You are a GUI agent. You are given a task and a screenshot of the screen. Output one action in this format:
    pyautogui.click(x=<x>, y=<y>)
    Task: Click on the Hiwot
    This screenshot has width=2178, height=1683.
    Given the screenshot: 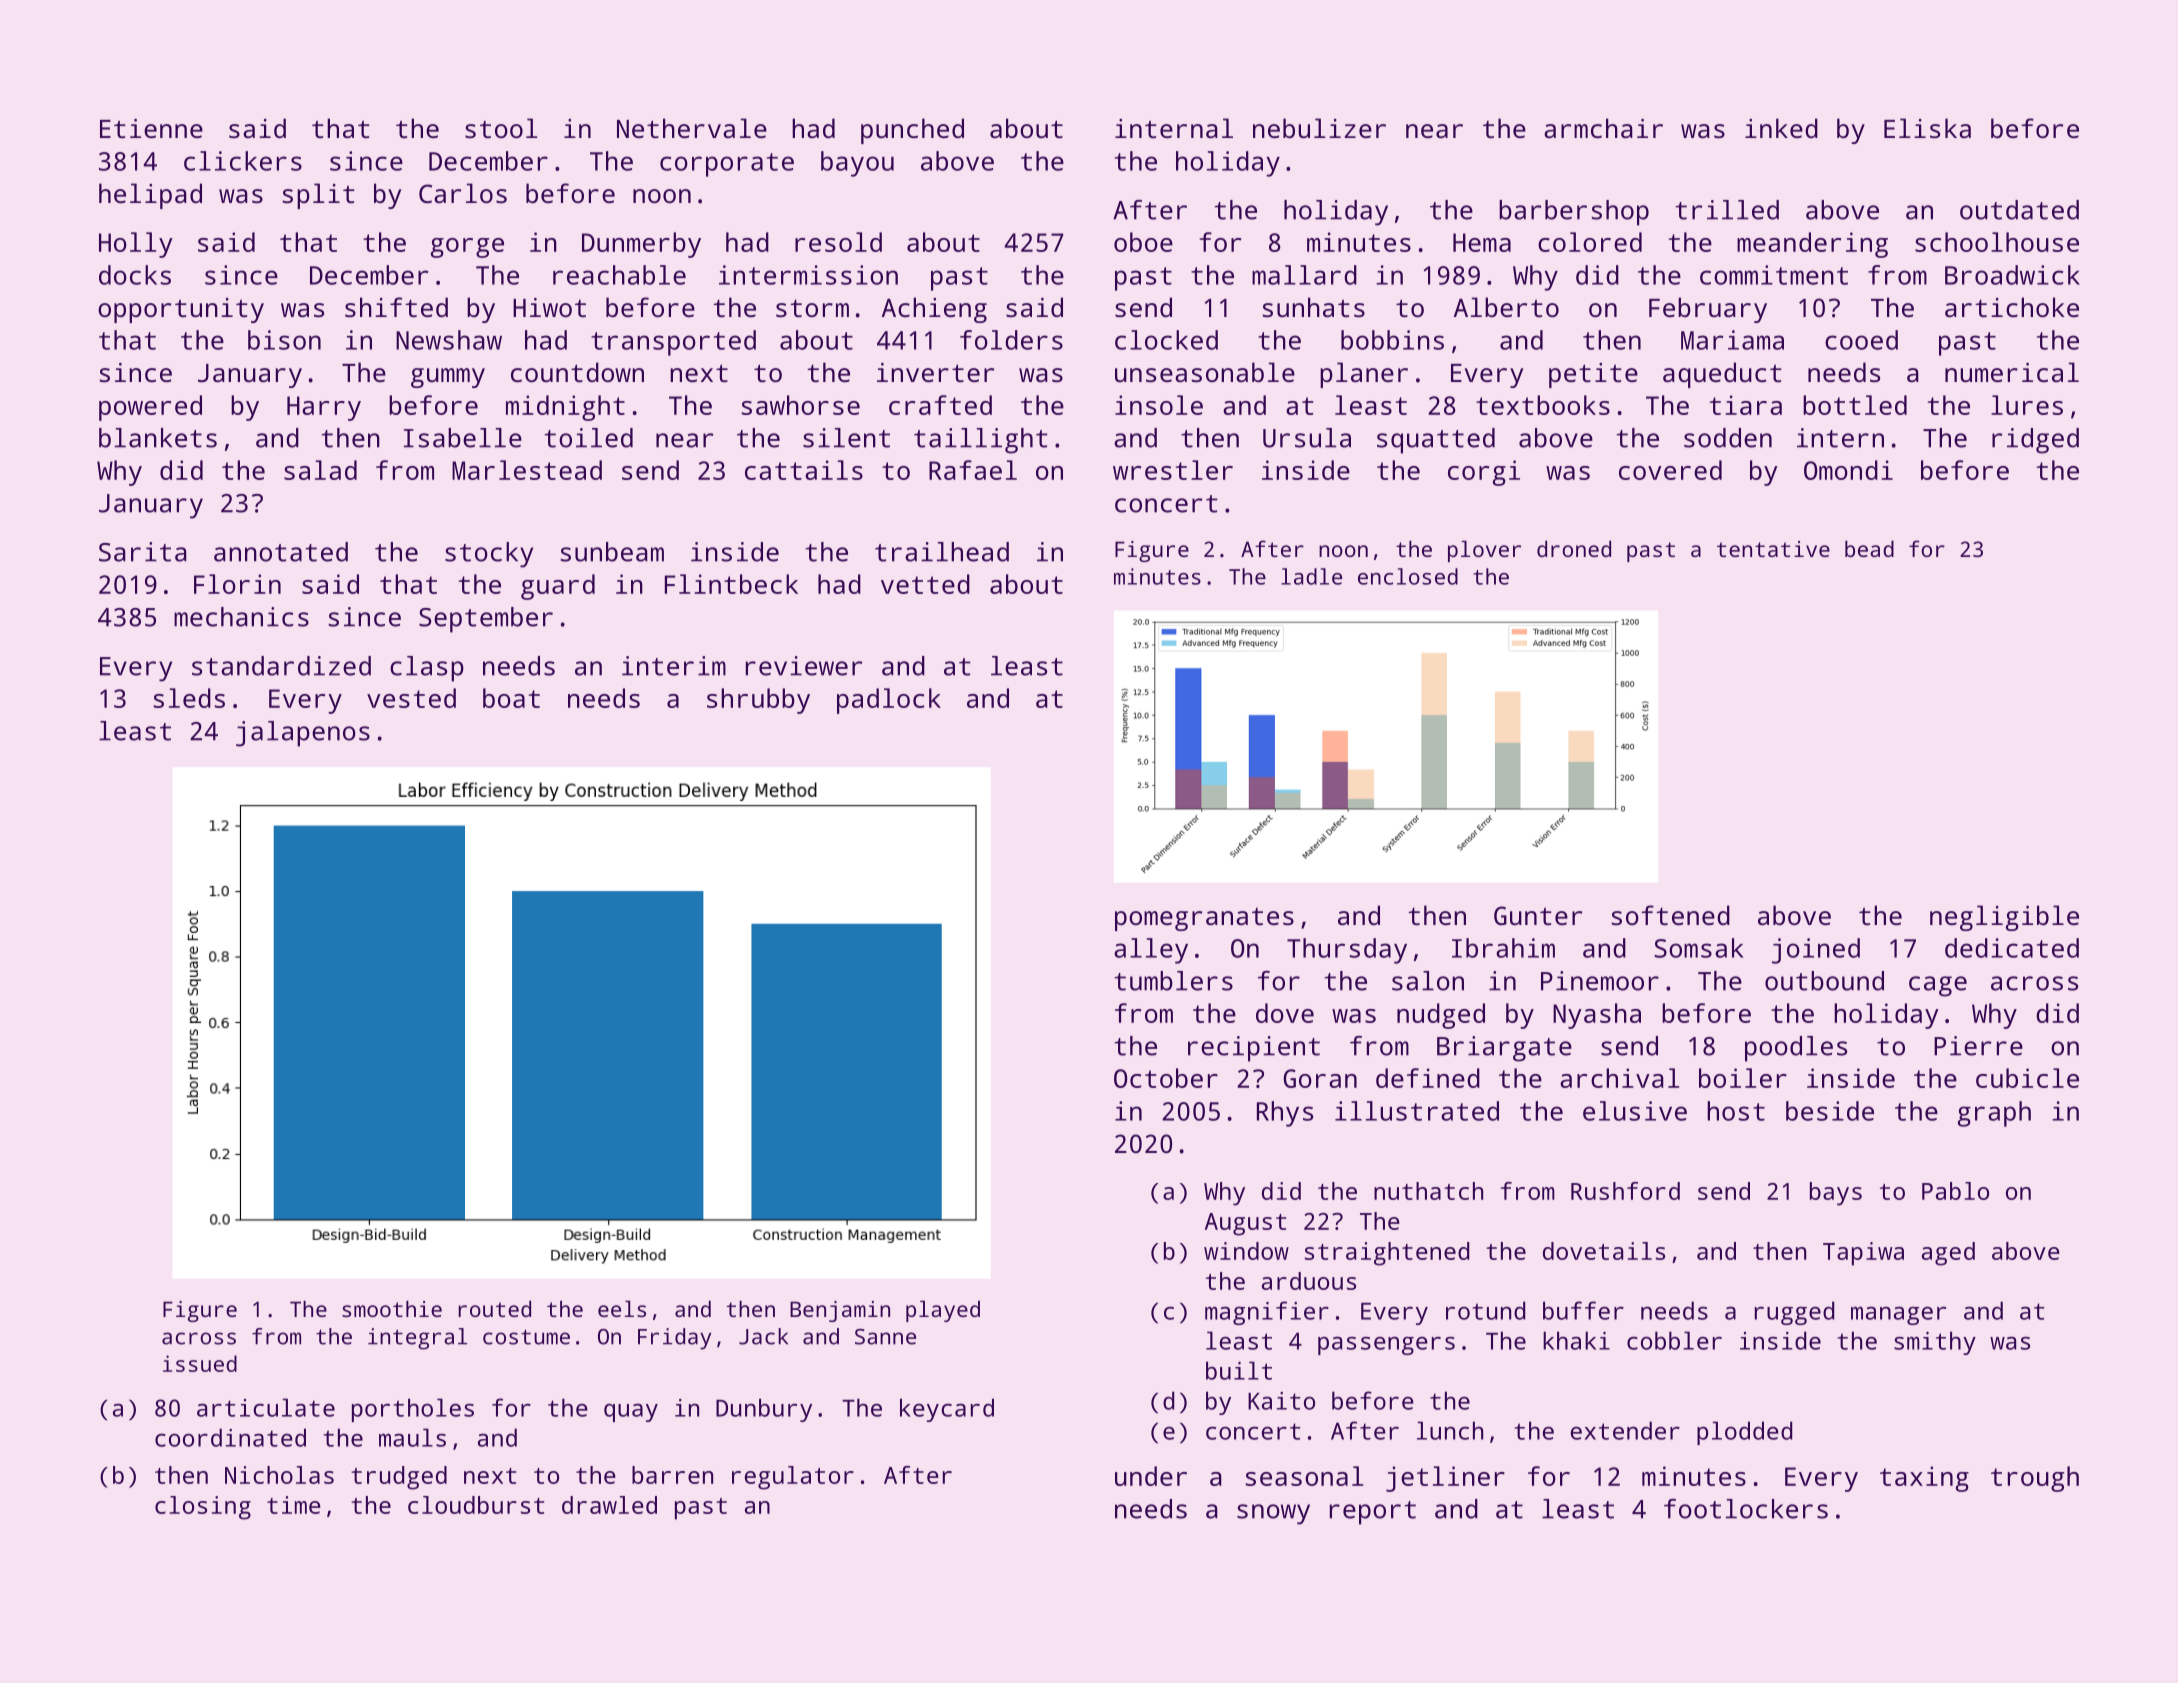 What is the action you would take?
    pyautogui.click(x=549, y=307)
